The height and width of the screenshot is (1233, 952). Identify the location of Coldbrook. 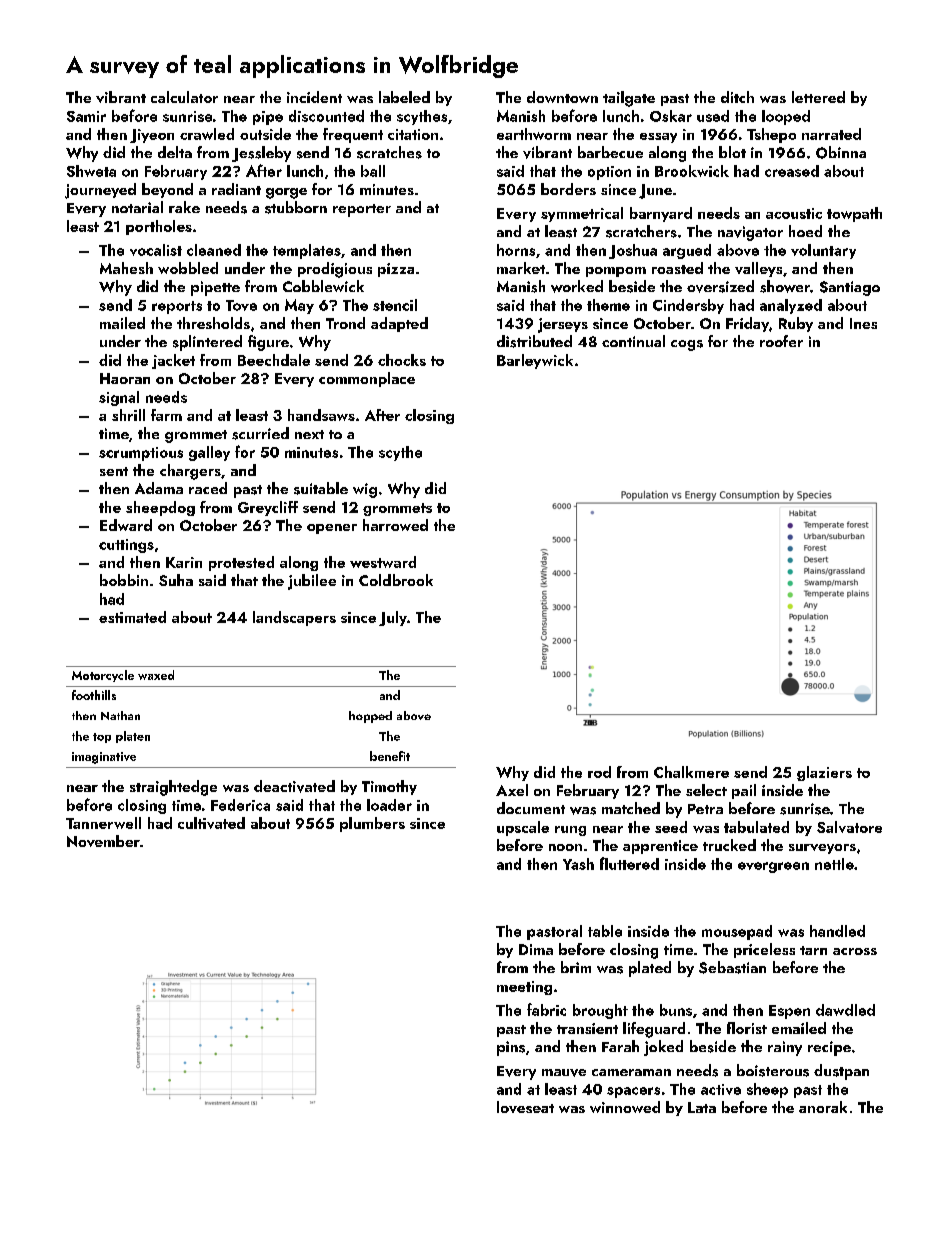
(396, 580).
